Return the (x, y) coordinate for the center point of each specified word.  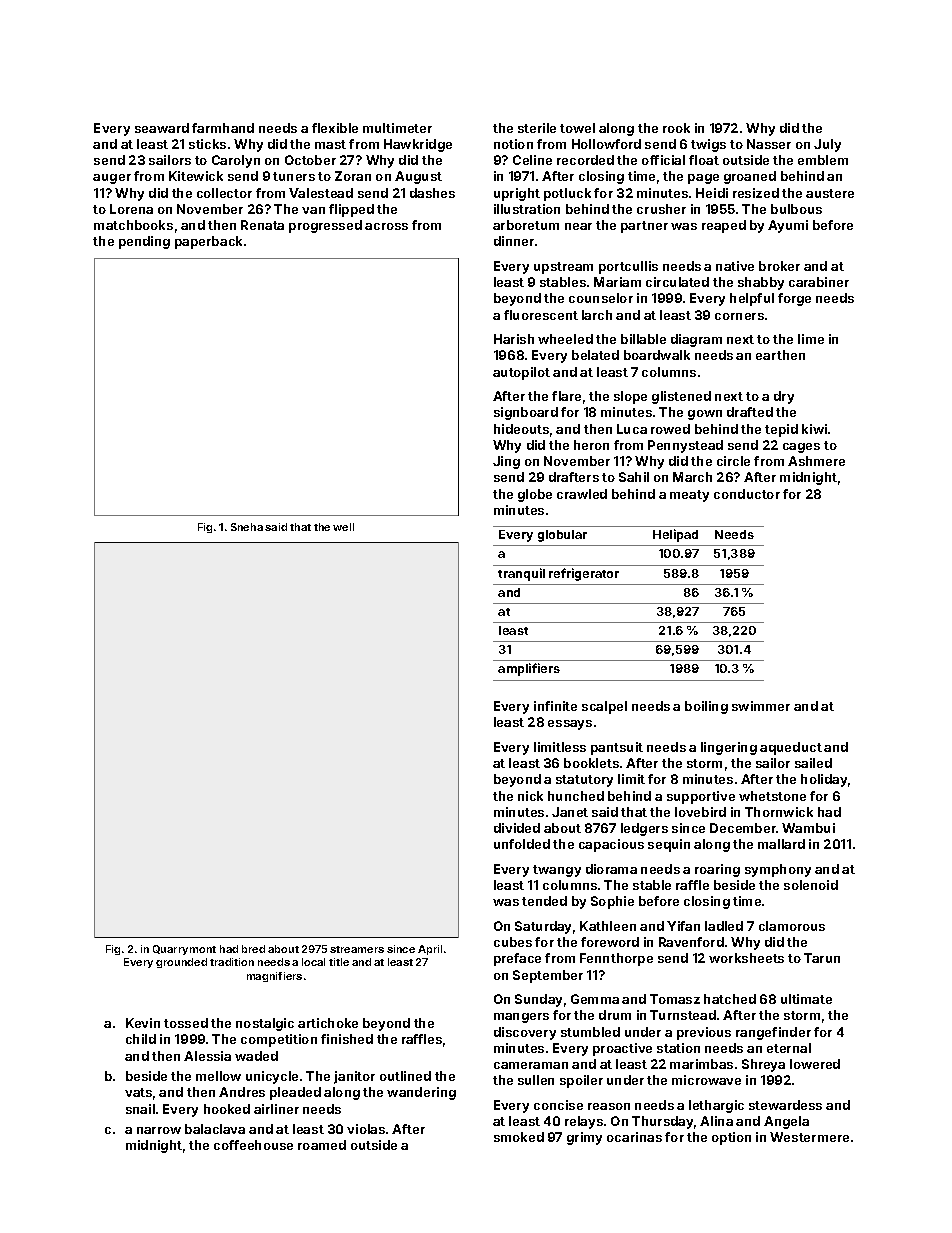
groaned (750, 177)
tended (544, 901)
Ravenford (691, 942)
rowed (670, 429)
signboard (526, 413)
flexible (335, 128)
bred (253, 949)
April (430, 950)
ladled (724, 926)
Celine (532, 160)
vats (138, 1092)
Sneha (247, 527)
